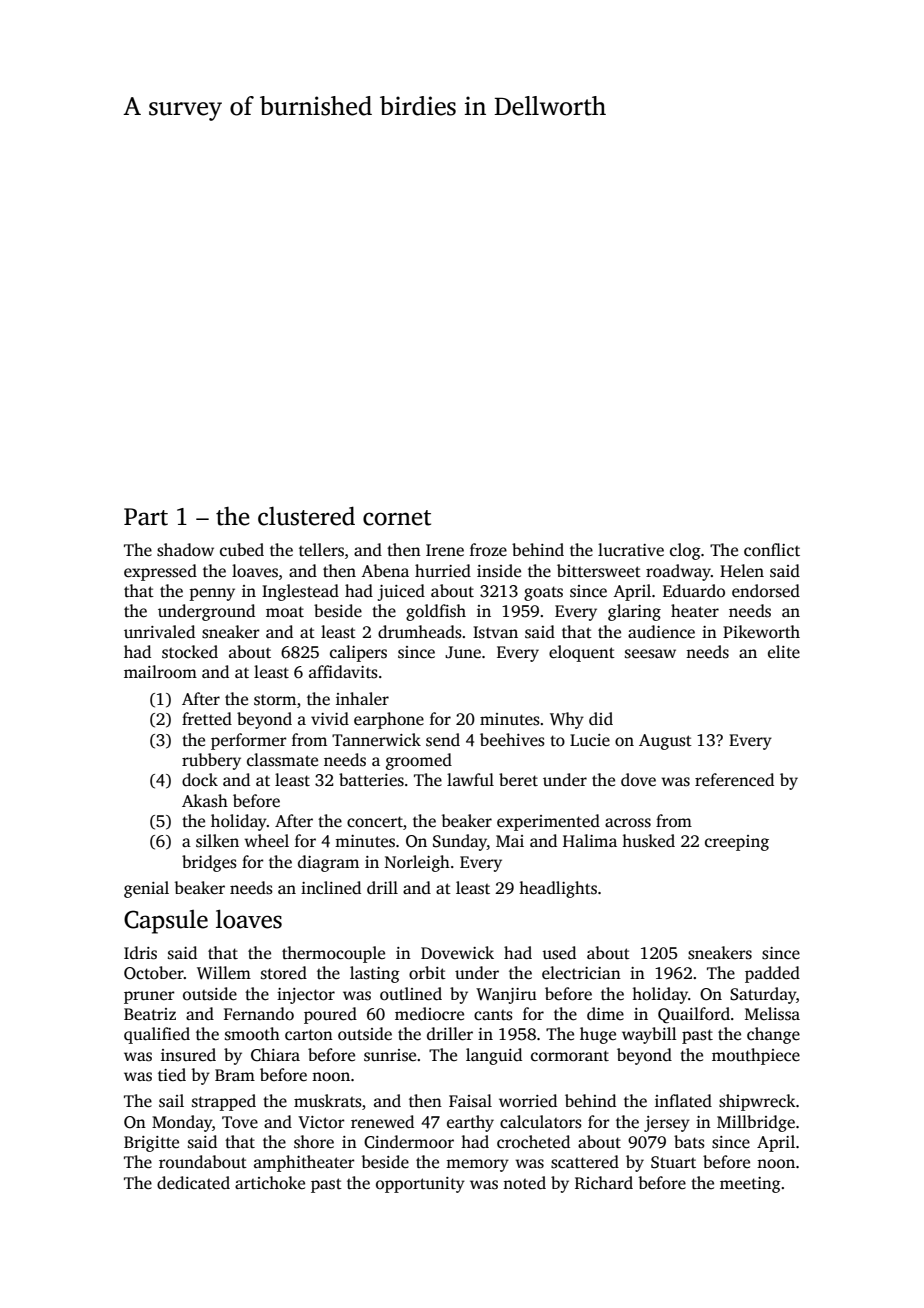  What do you see at coordinates (661, 632) in the screenshot?
I see `audience` at bounding box center [661, 632].
